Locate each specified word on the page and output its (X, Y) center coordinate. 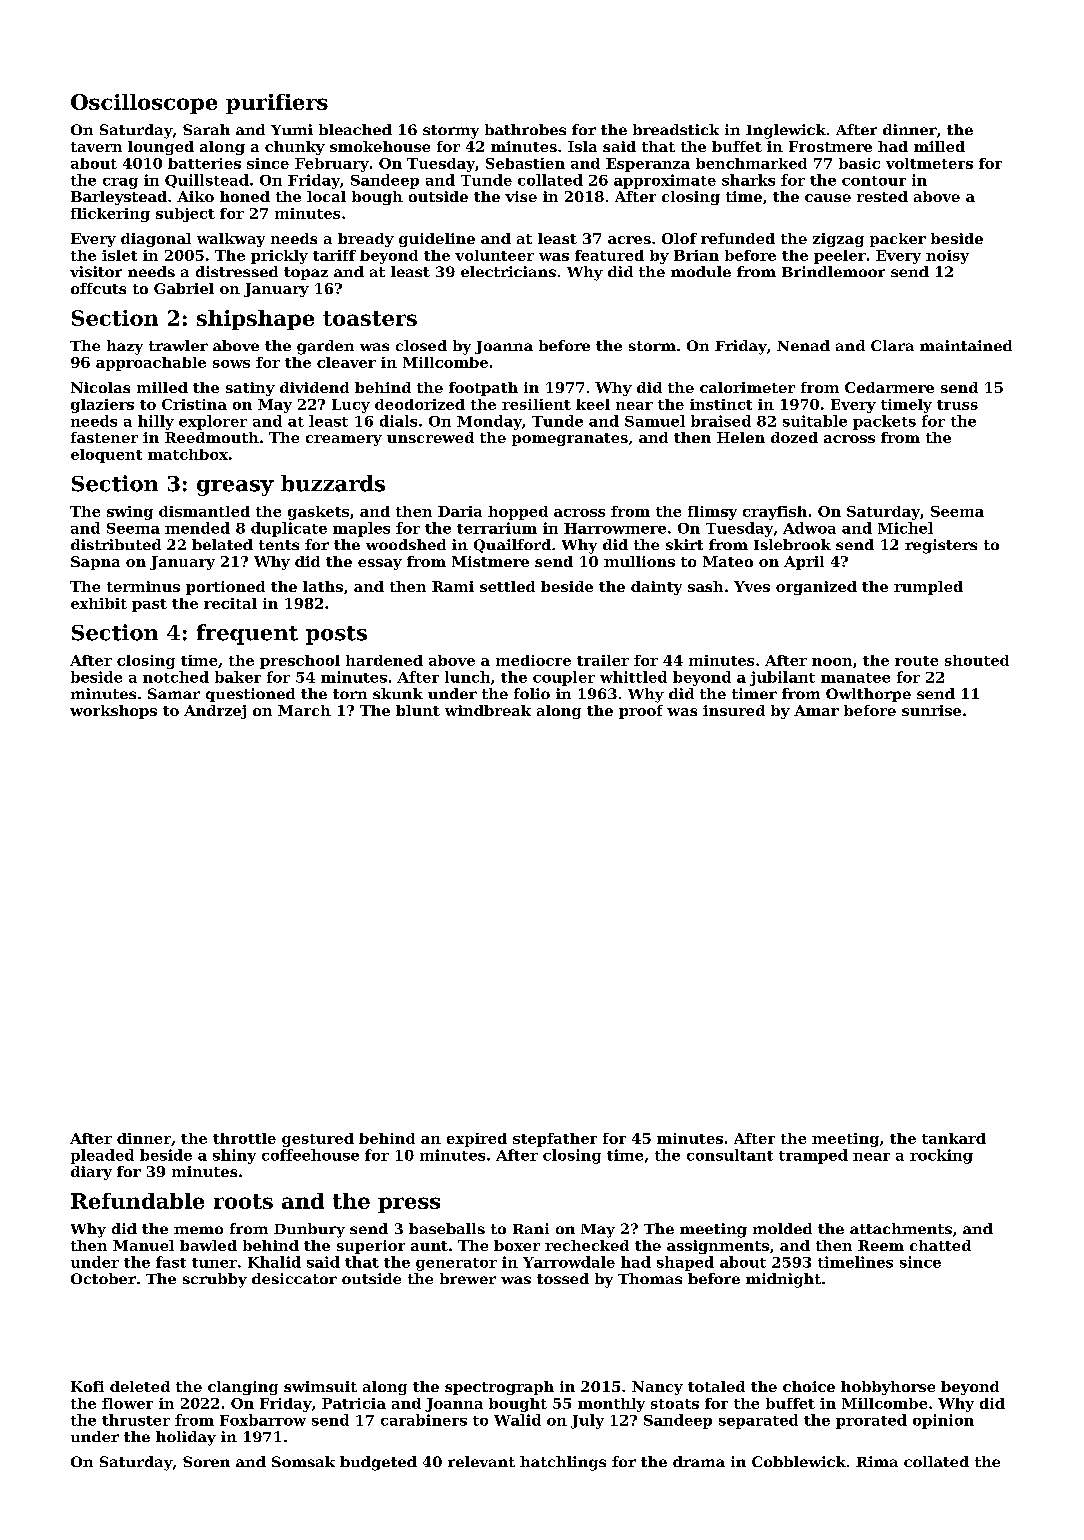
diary (91, 1173)
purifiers (277, 104)
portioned (225, 588)
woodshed (406, 544)
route (916, 661)
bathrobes (525, 129)
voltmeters (929, 163)
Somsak (303, 1461)
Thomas (650, 1278)
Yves (752, 586)
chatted (940, 1245)
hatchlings (563, 1463)
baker (238, 677)
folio (532, 693)
